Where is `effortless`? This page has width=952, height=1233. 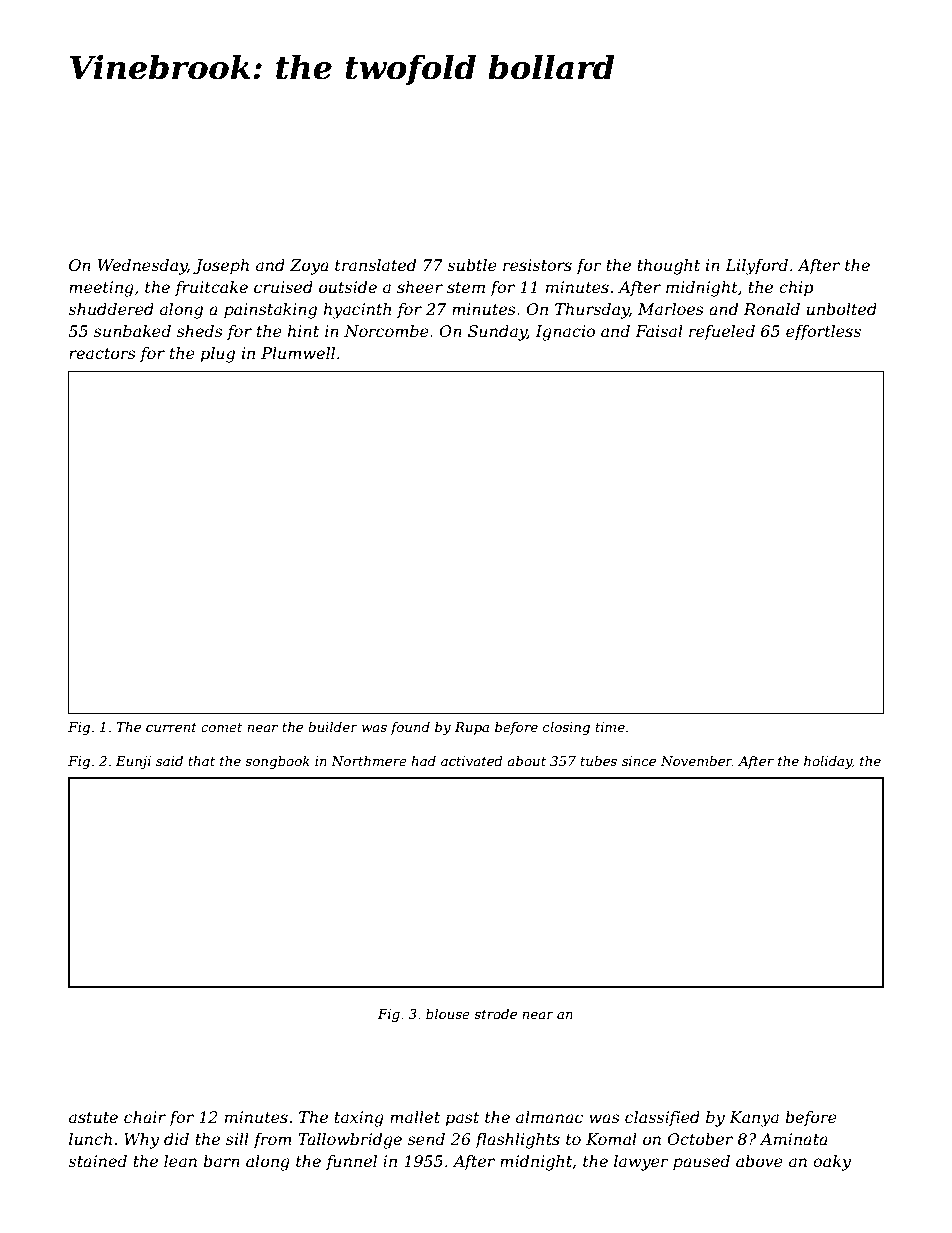 effortless is located at coordinates (823, 332).
